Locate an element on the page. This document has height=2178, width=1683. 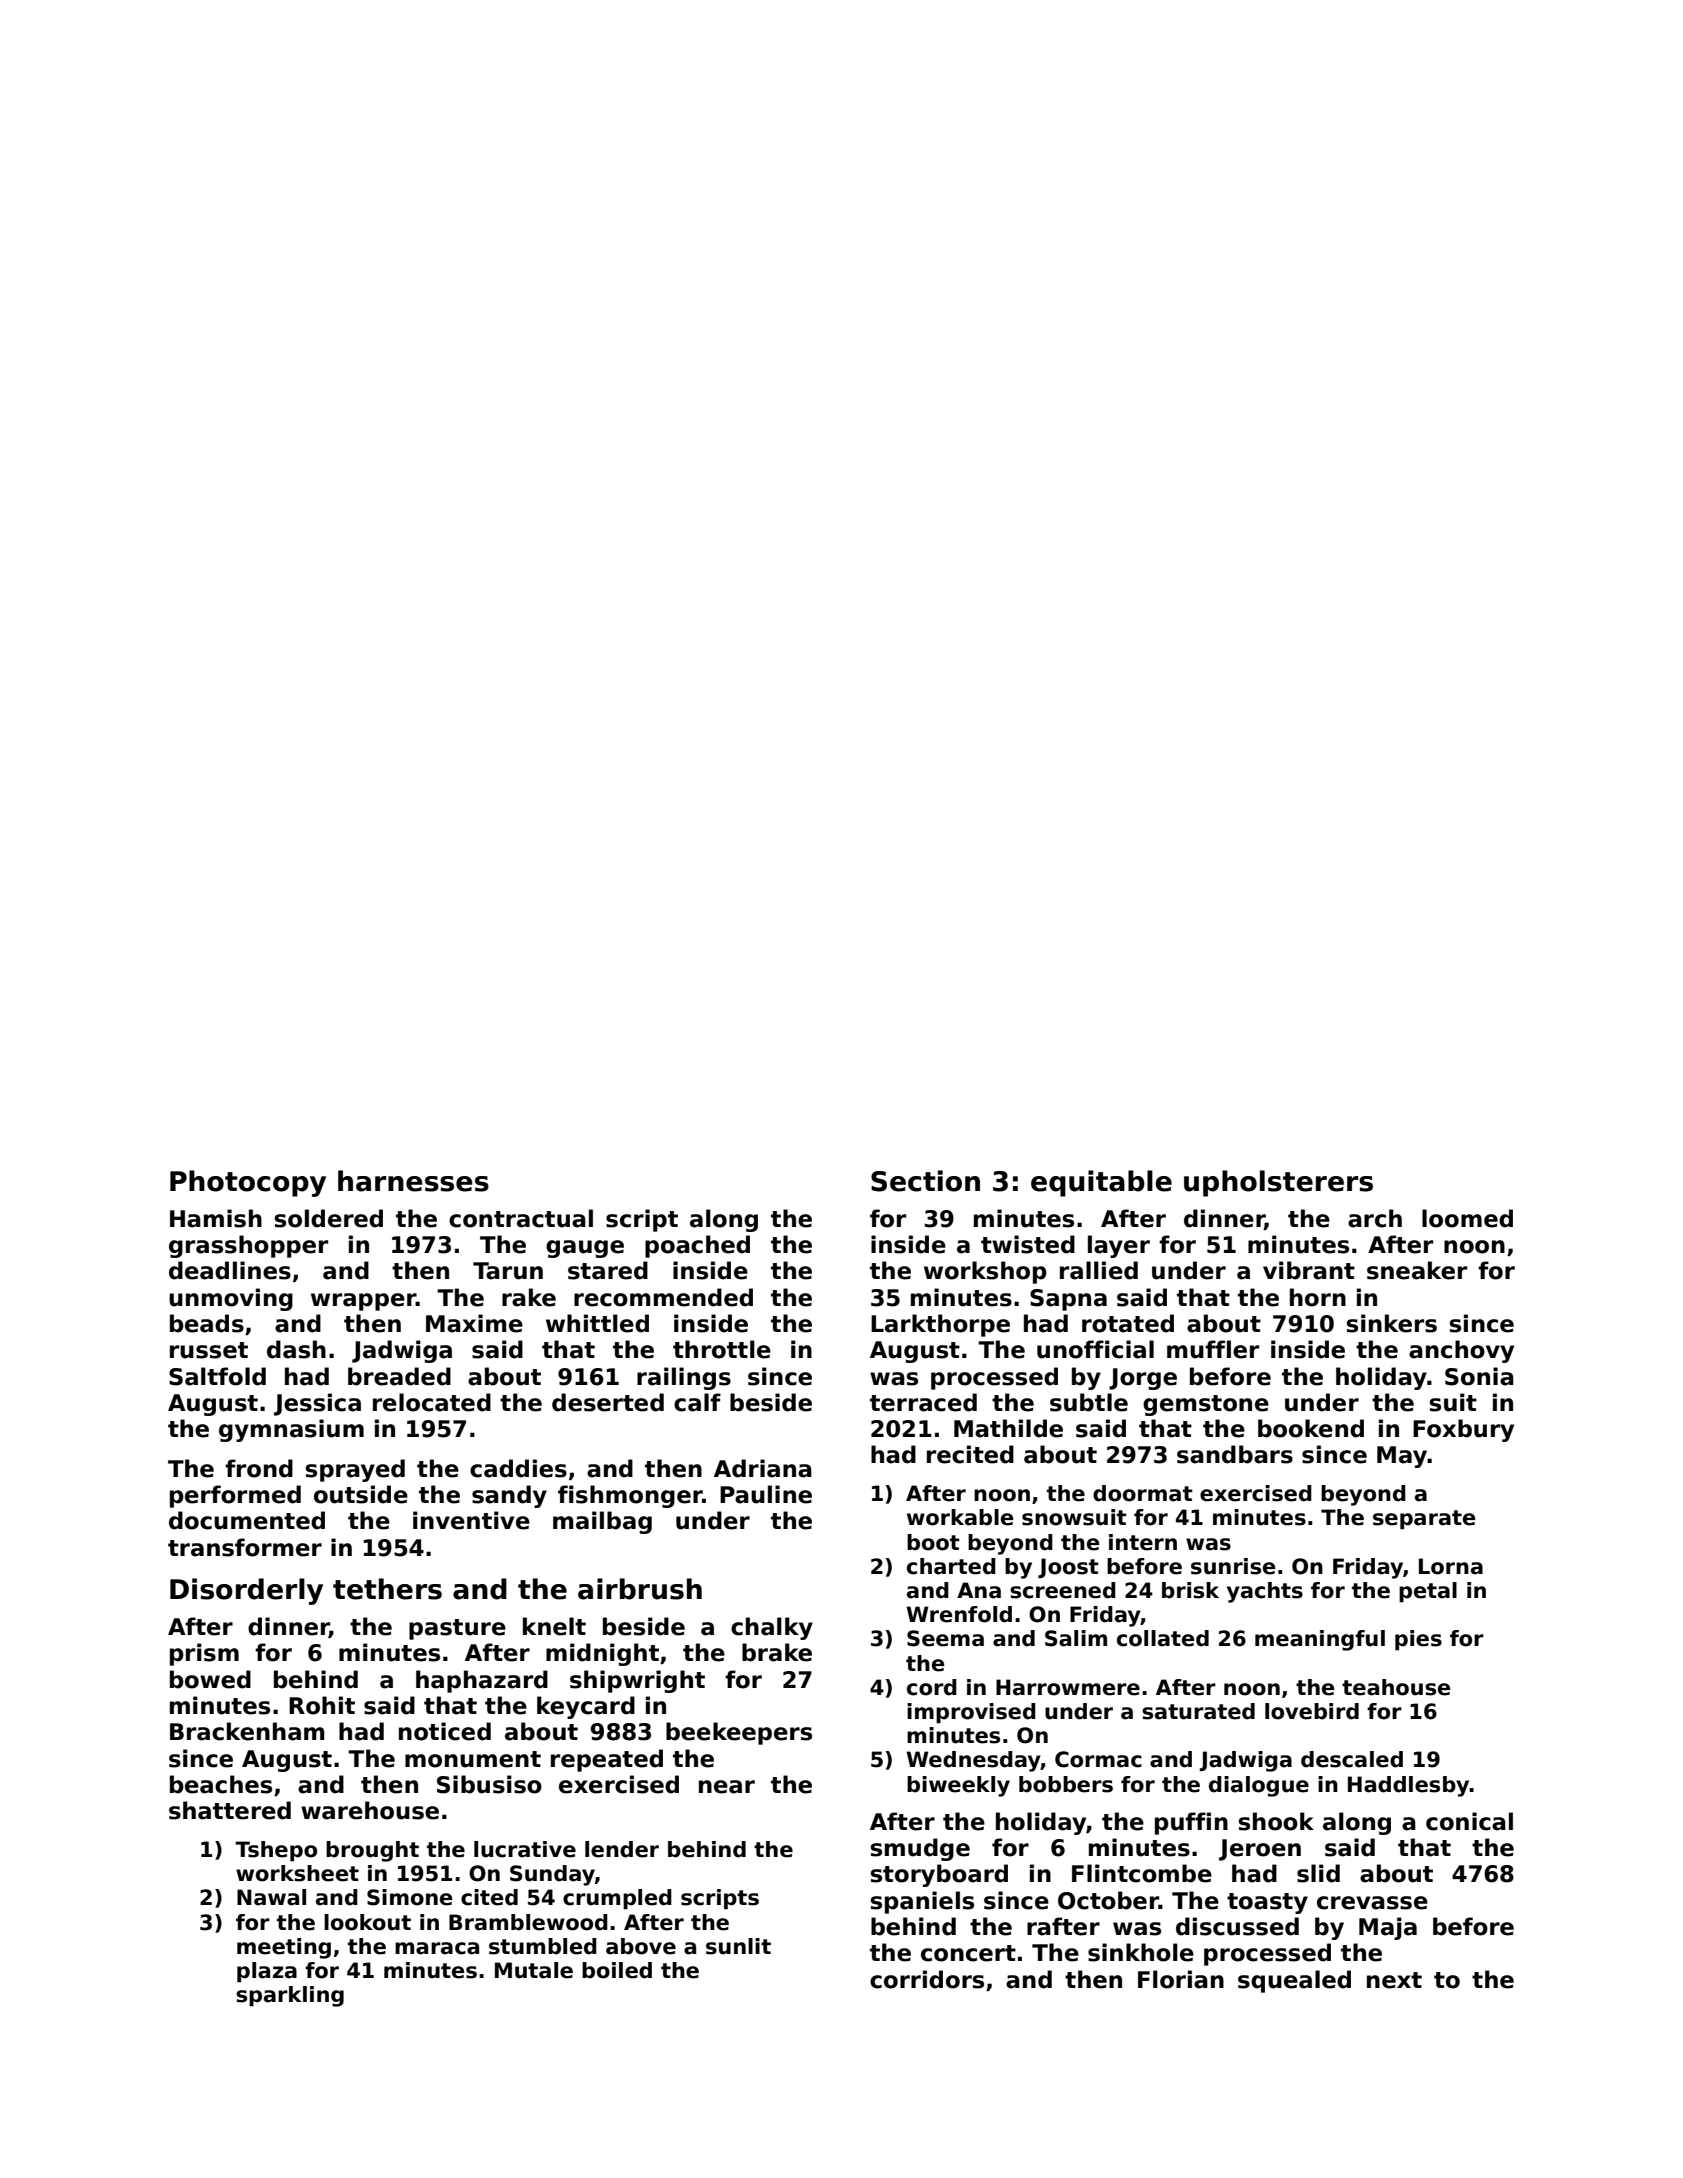
doormat is located at coordinates (1143, 1493).
